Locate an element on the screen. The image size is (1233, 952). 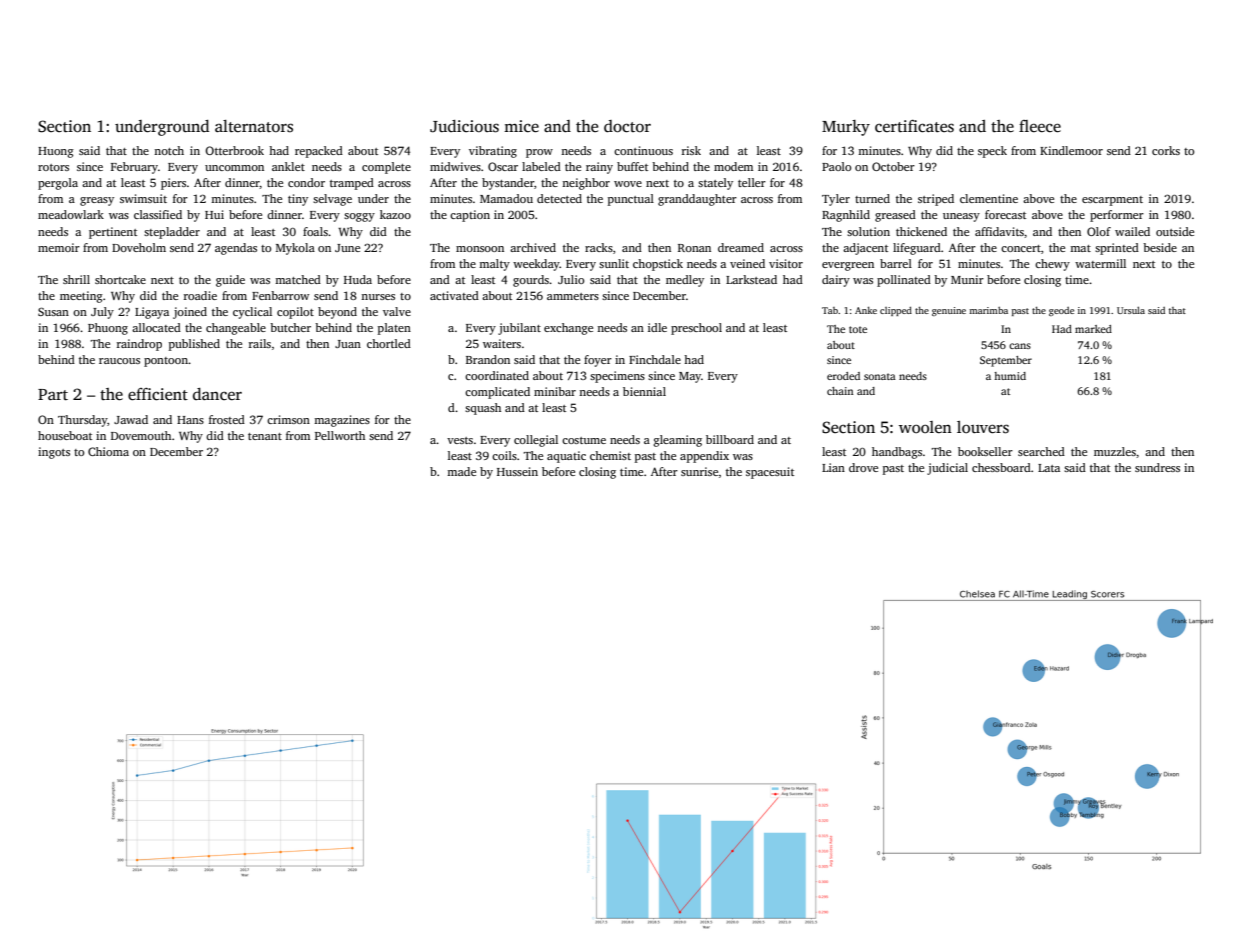
veined is located at coordinates (747, 263).
